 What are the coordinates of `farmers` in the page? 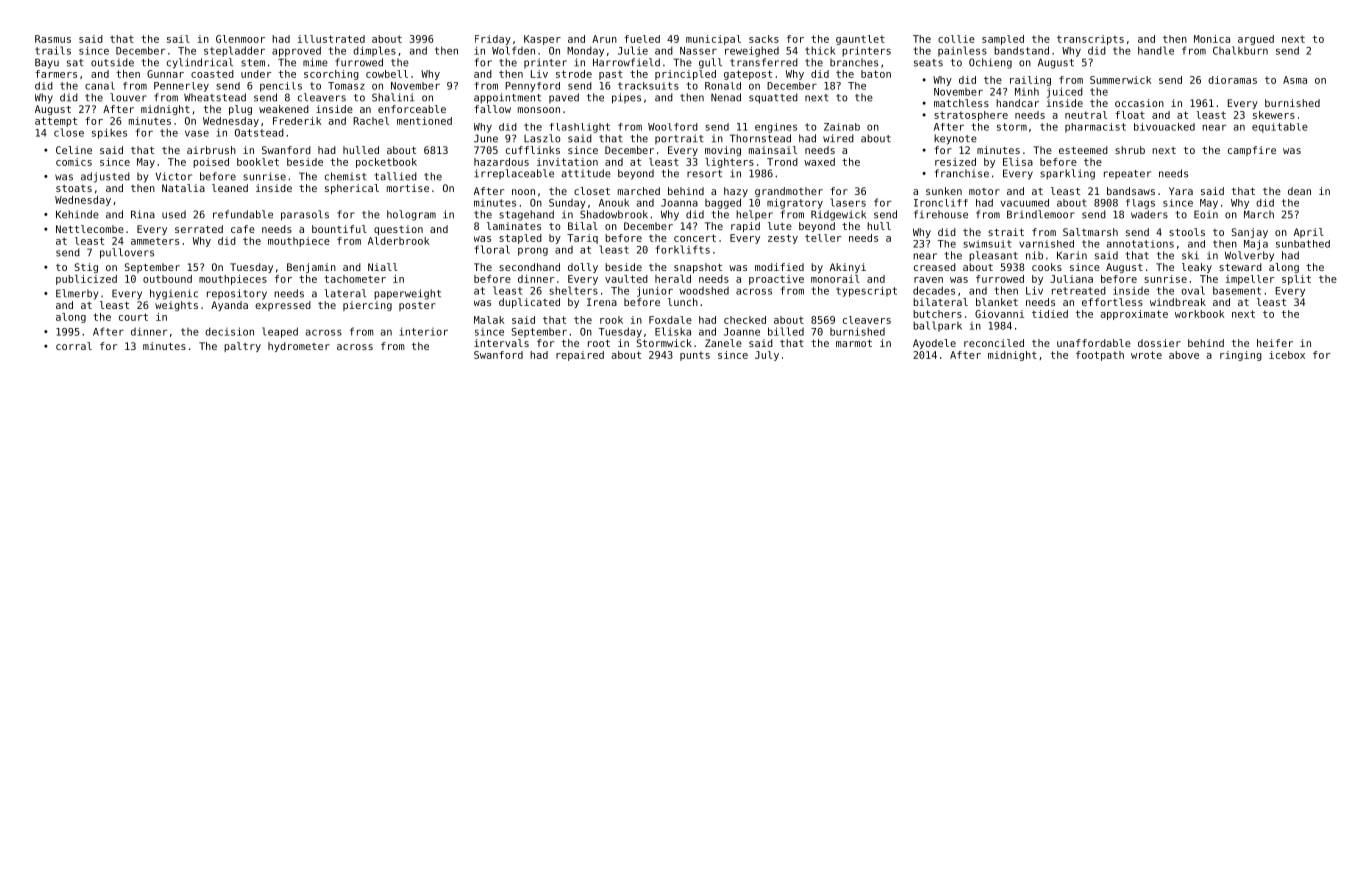 It's located at (56, 74).
